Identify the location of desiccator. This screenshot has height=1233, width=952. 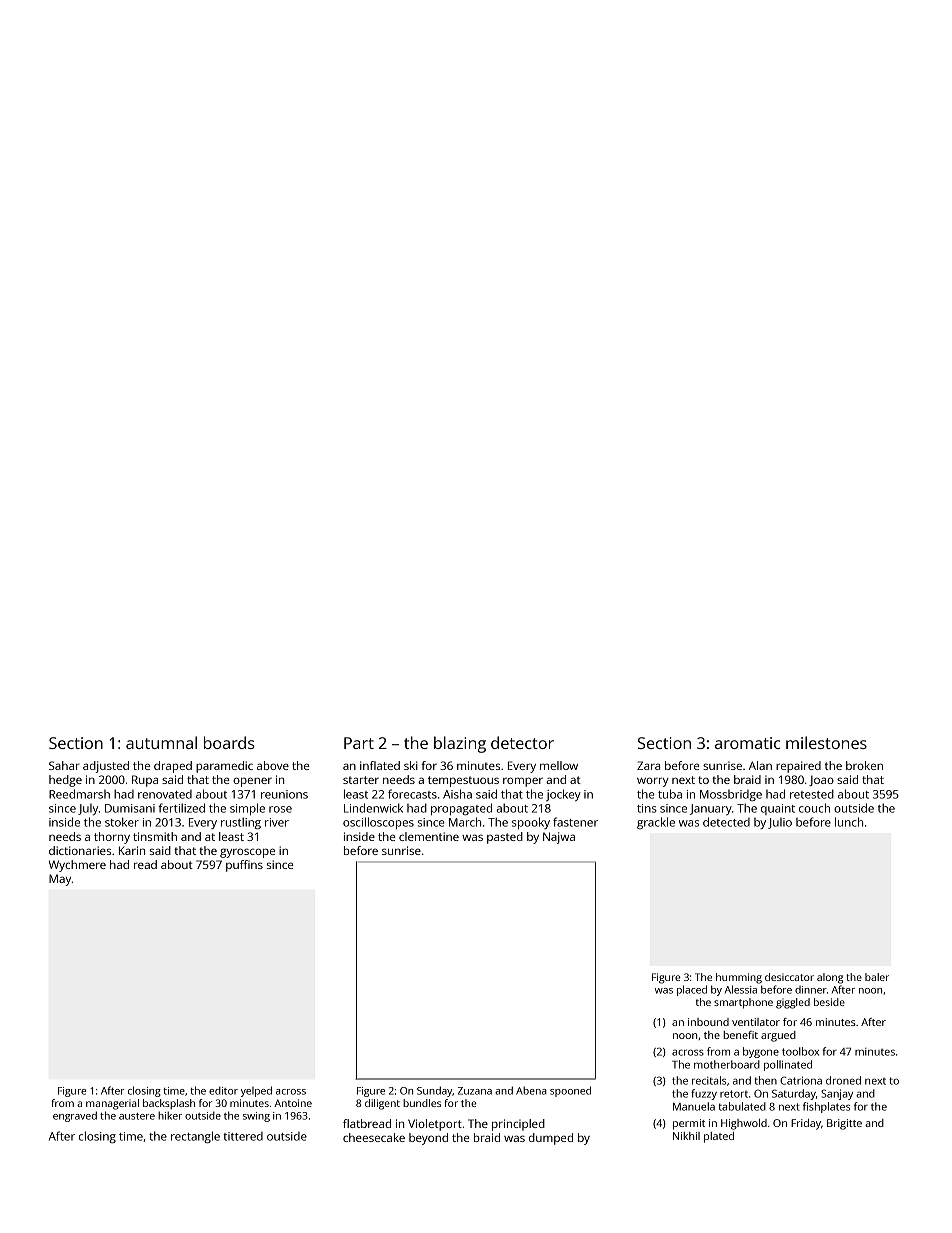
(789, 977).
